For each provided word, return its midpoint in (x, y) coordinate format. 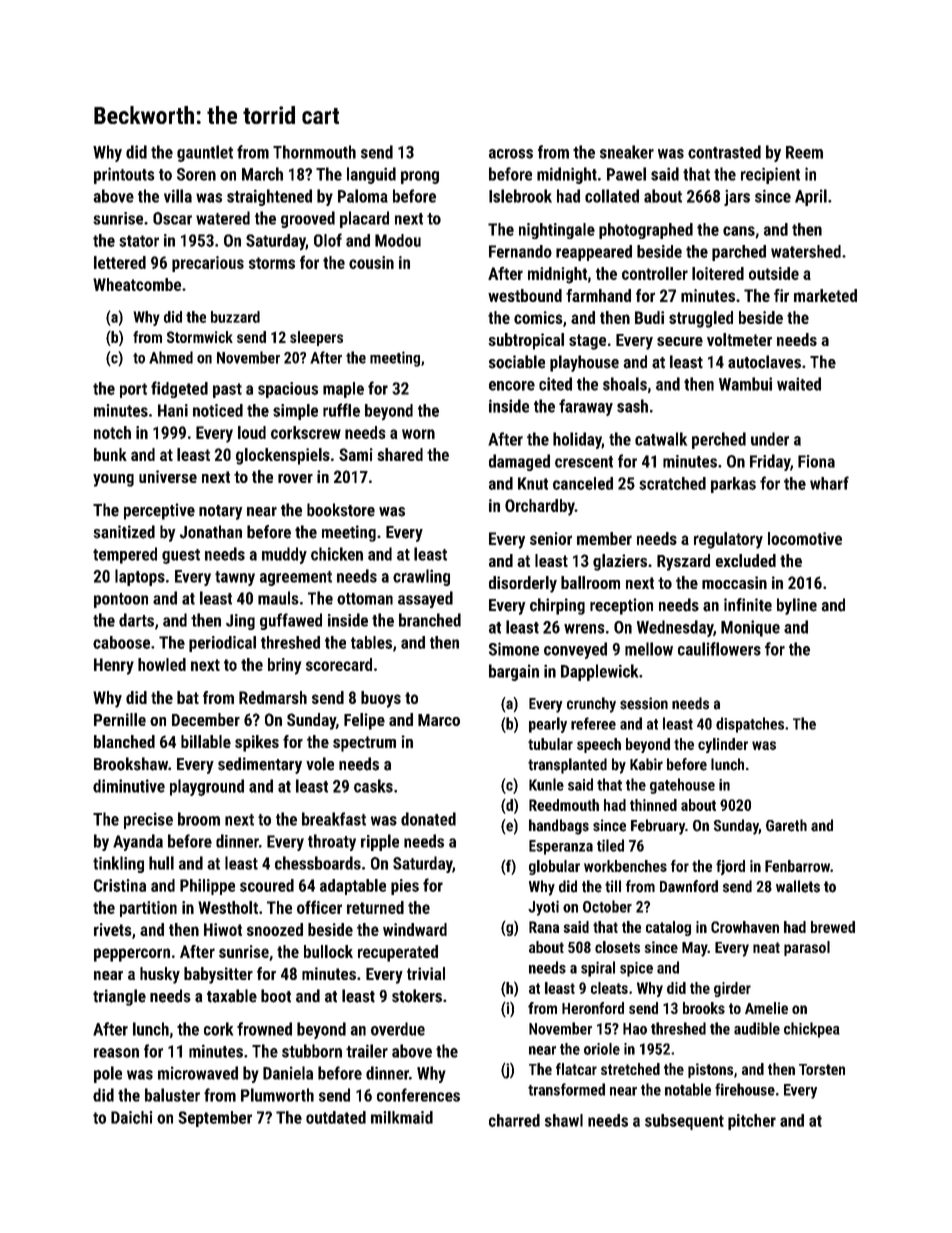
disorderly (523, 584)
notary (221, 512)
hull (161, 863)
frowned (264, 1029)
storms (272, 263)
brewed (833, 927)
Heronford (593, 1008)
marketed (825, 295)
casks (373, 786)
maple (343, 390)
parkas (733, 485)
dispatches (750, 725)
